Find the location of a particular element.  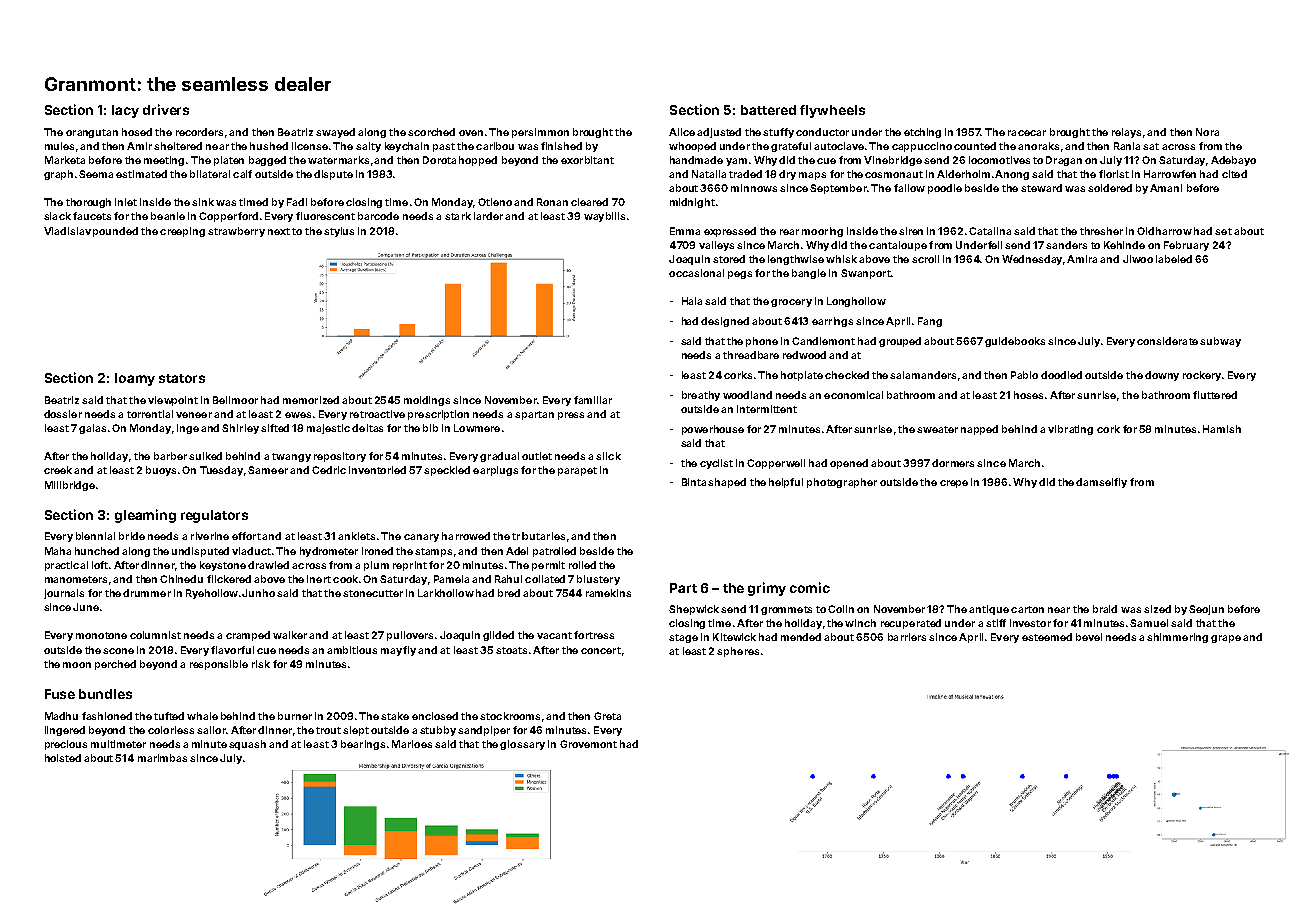

Seojun is located at coordinates (1206, 610).
